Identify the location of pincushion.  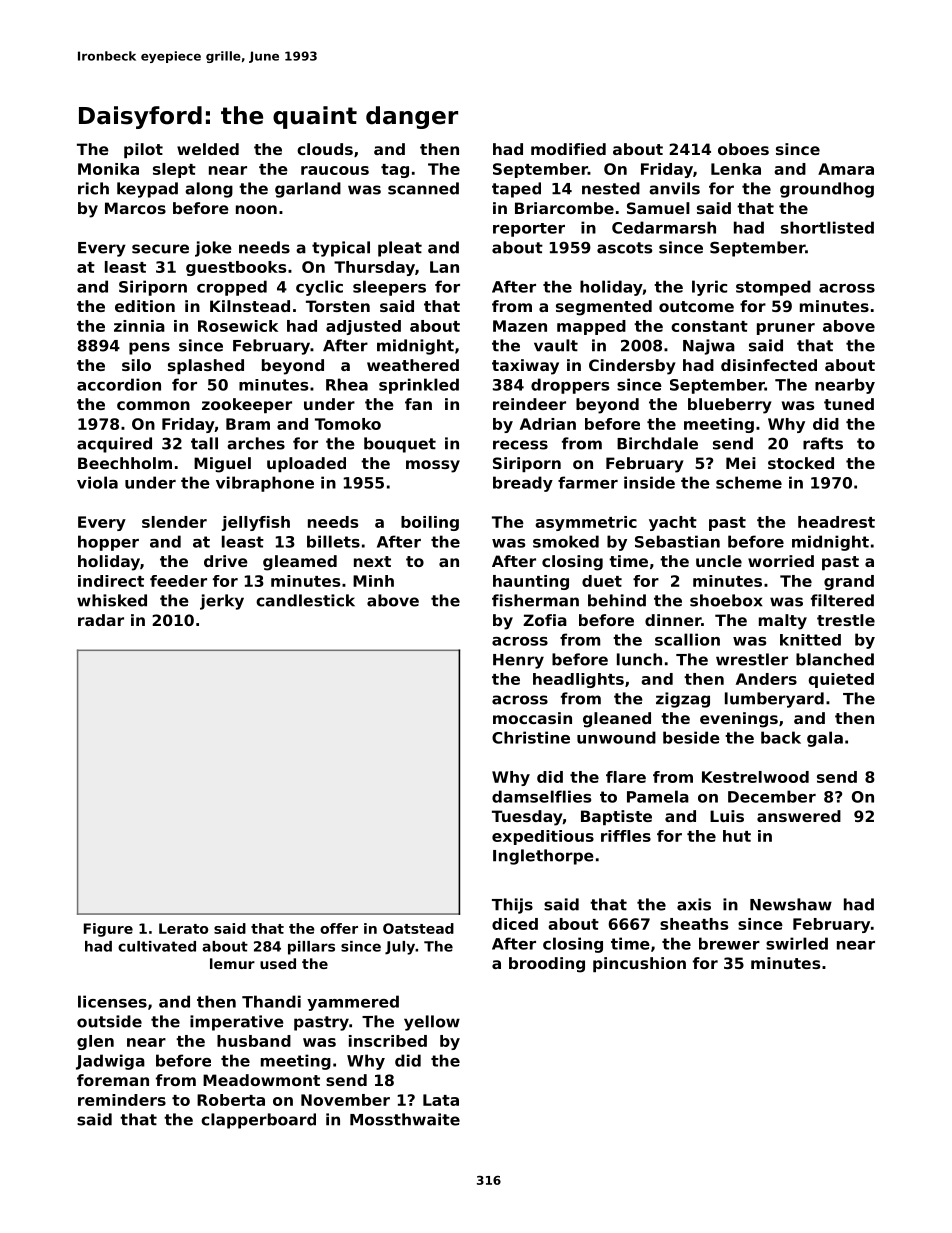
(639, 964).
